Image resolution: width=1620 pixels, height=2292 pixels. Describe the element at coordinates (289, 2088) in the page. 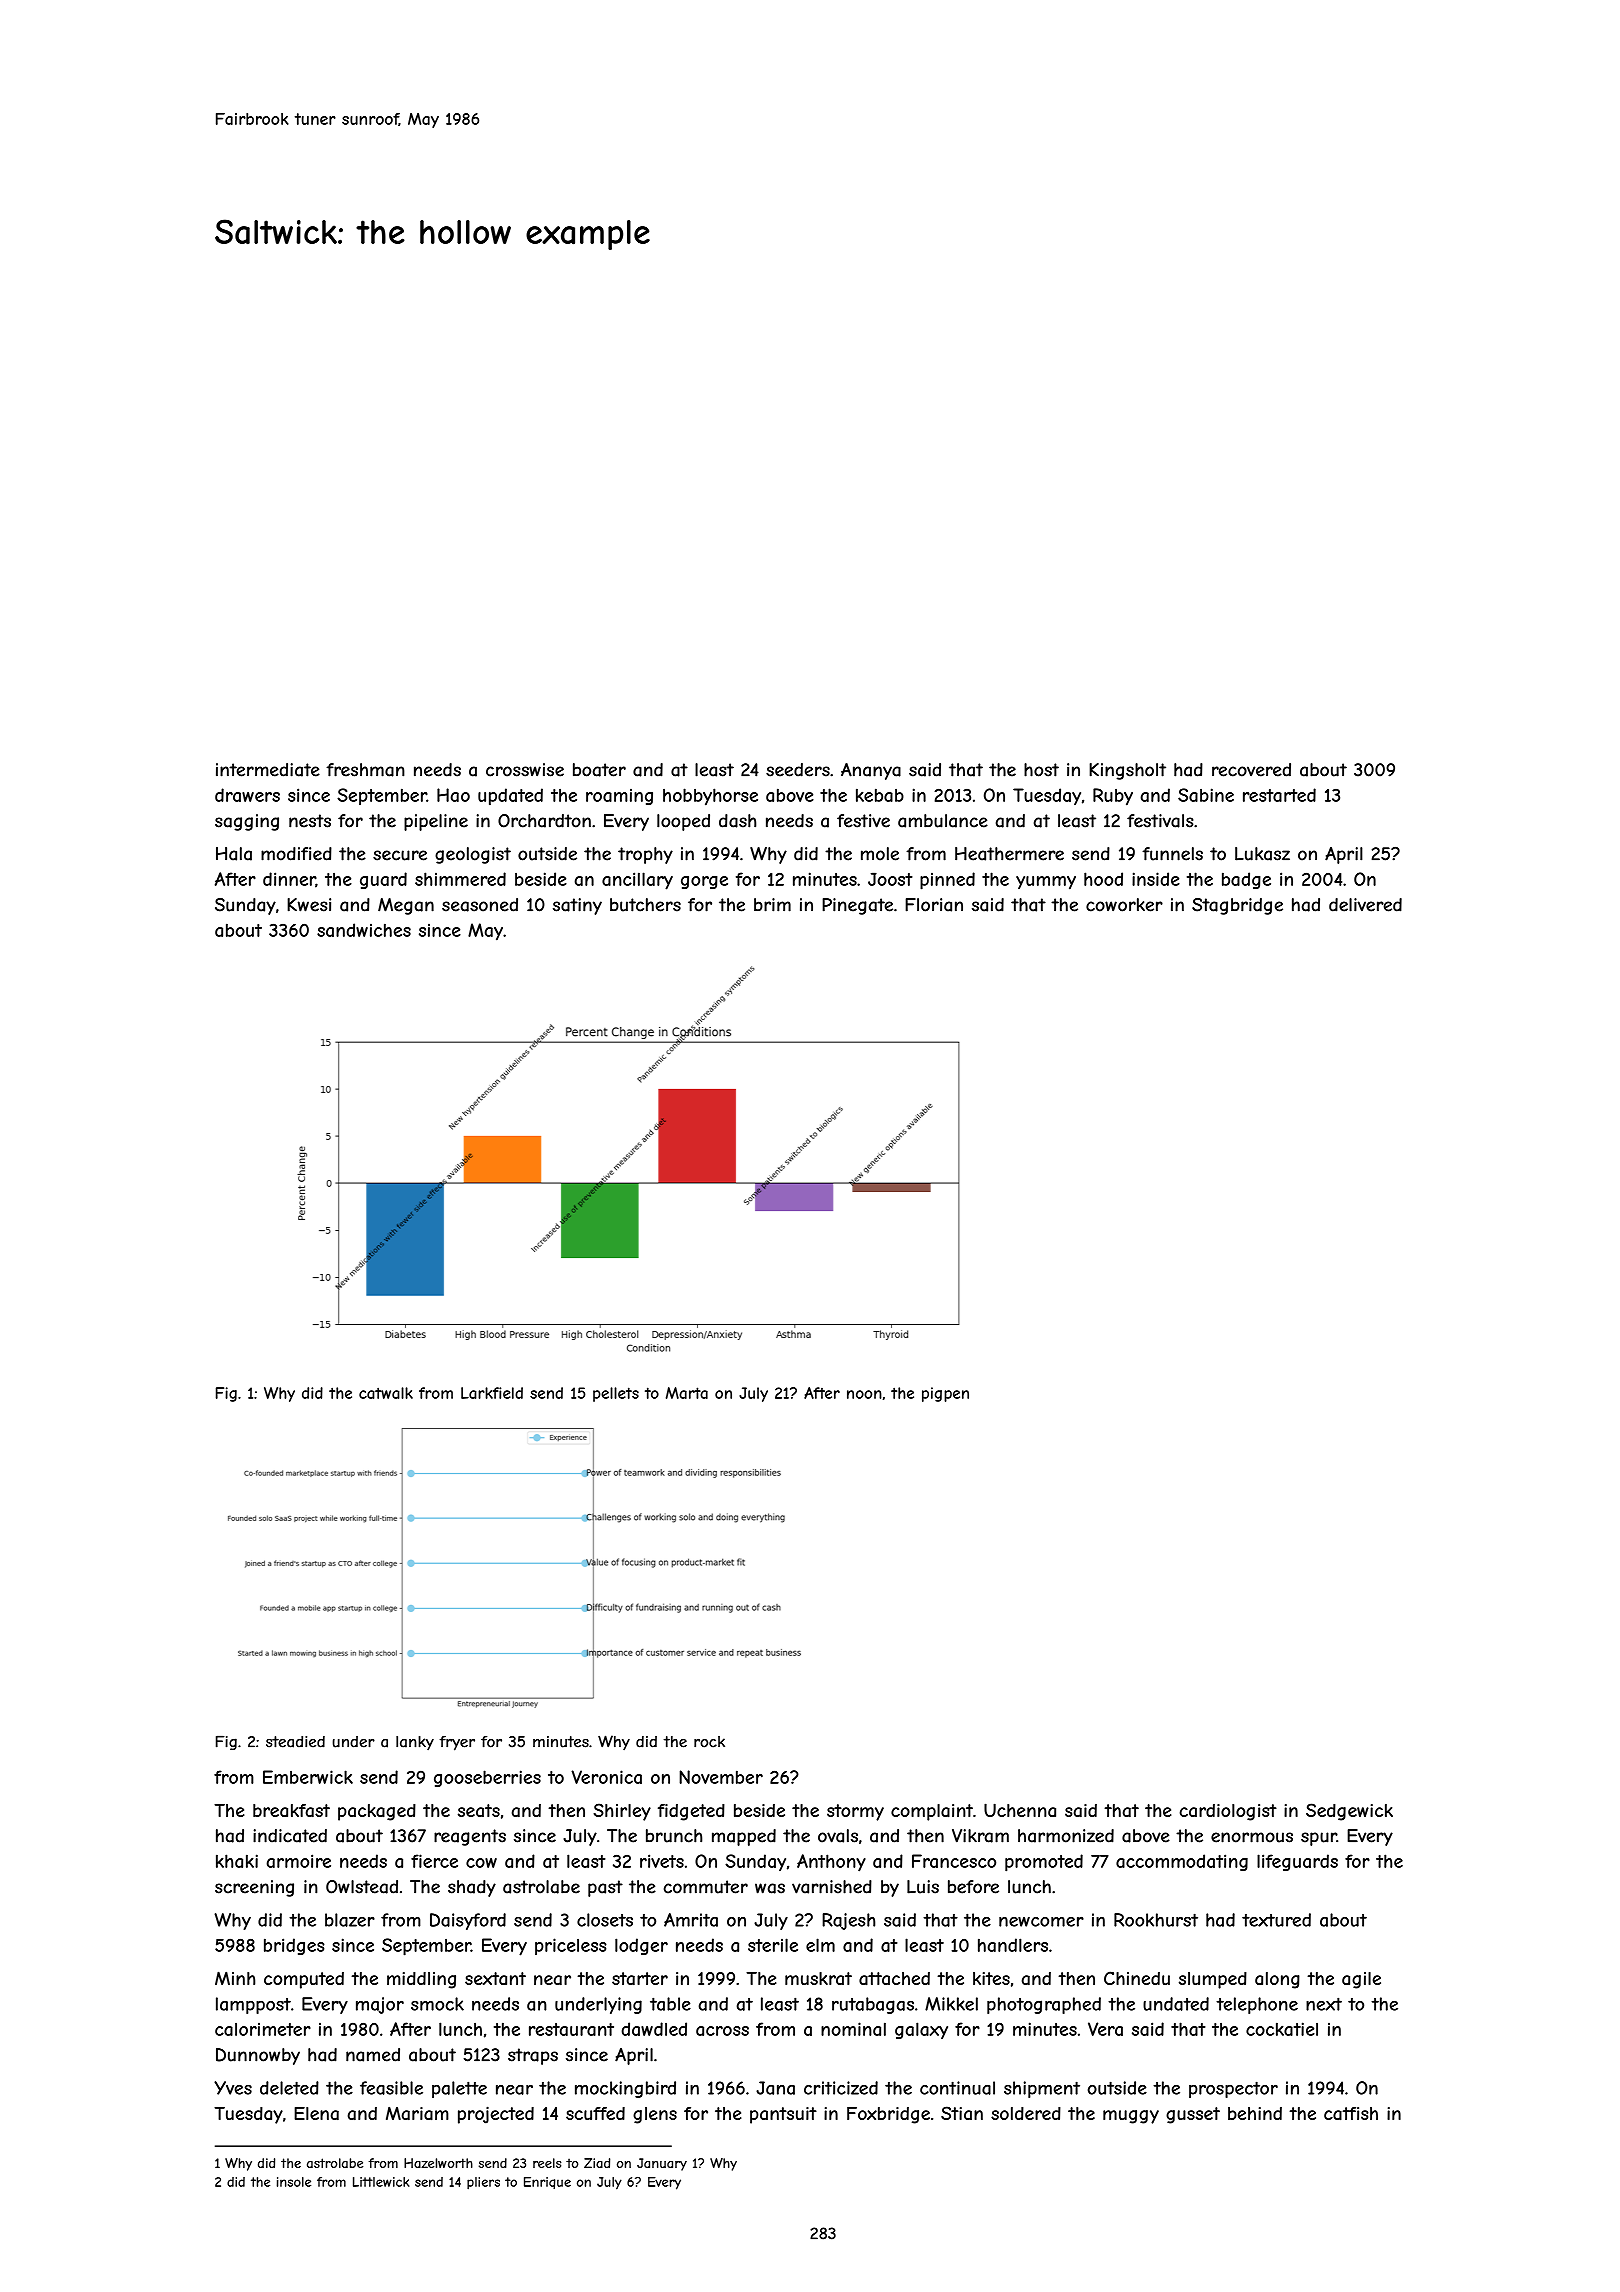

I see `deleted` at that location.
